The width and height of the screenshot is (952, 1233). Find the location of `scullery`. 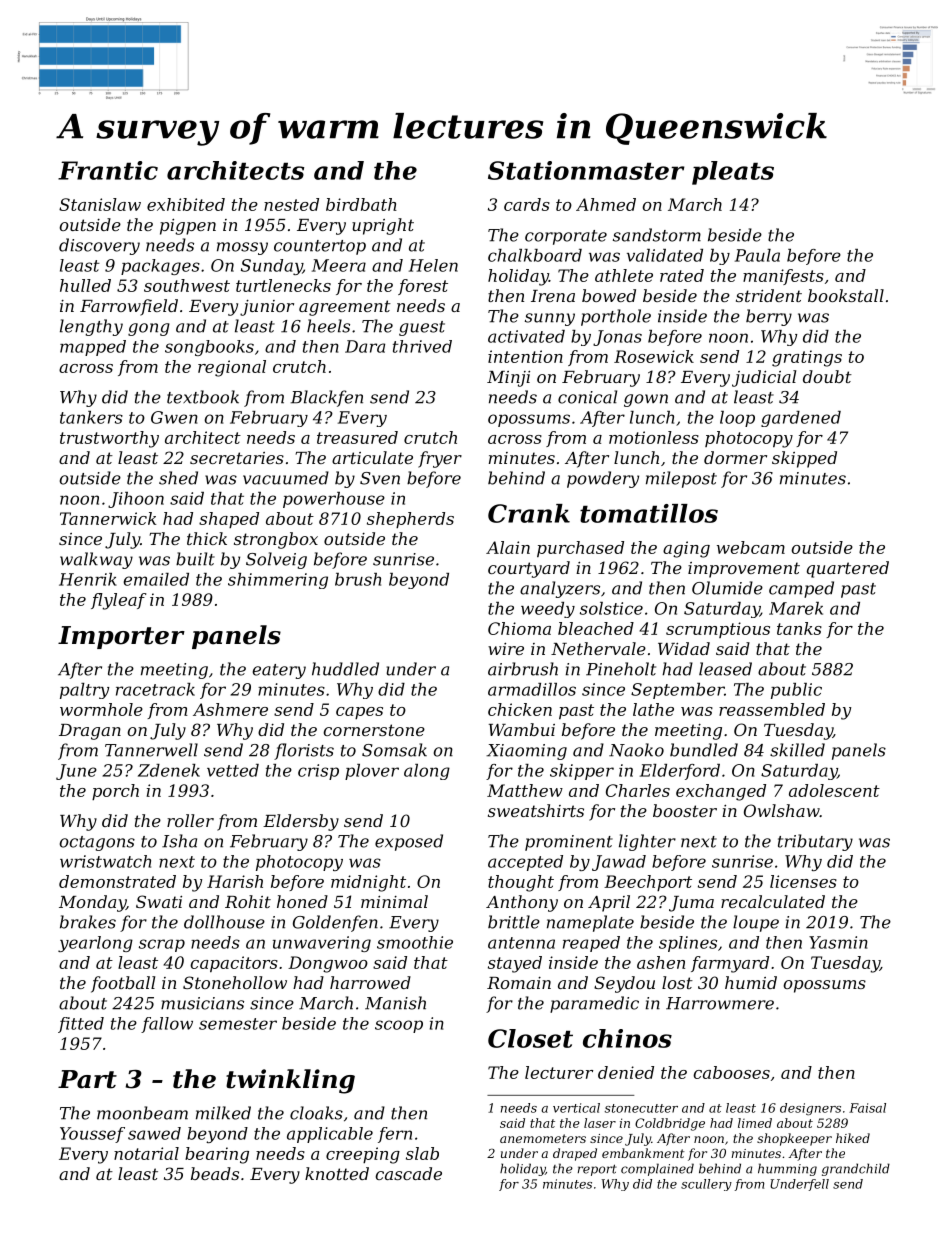

scullery is located at coordinates (706, 1185).
